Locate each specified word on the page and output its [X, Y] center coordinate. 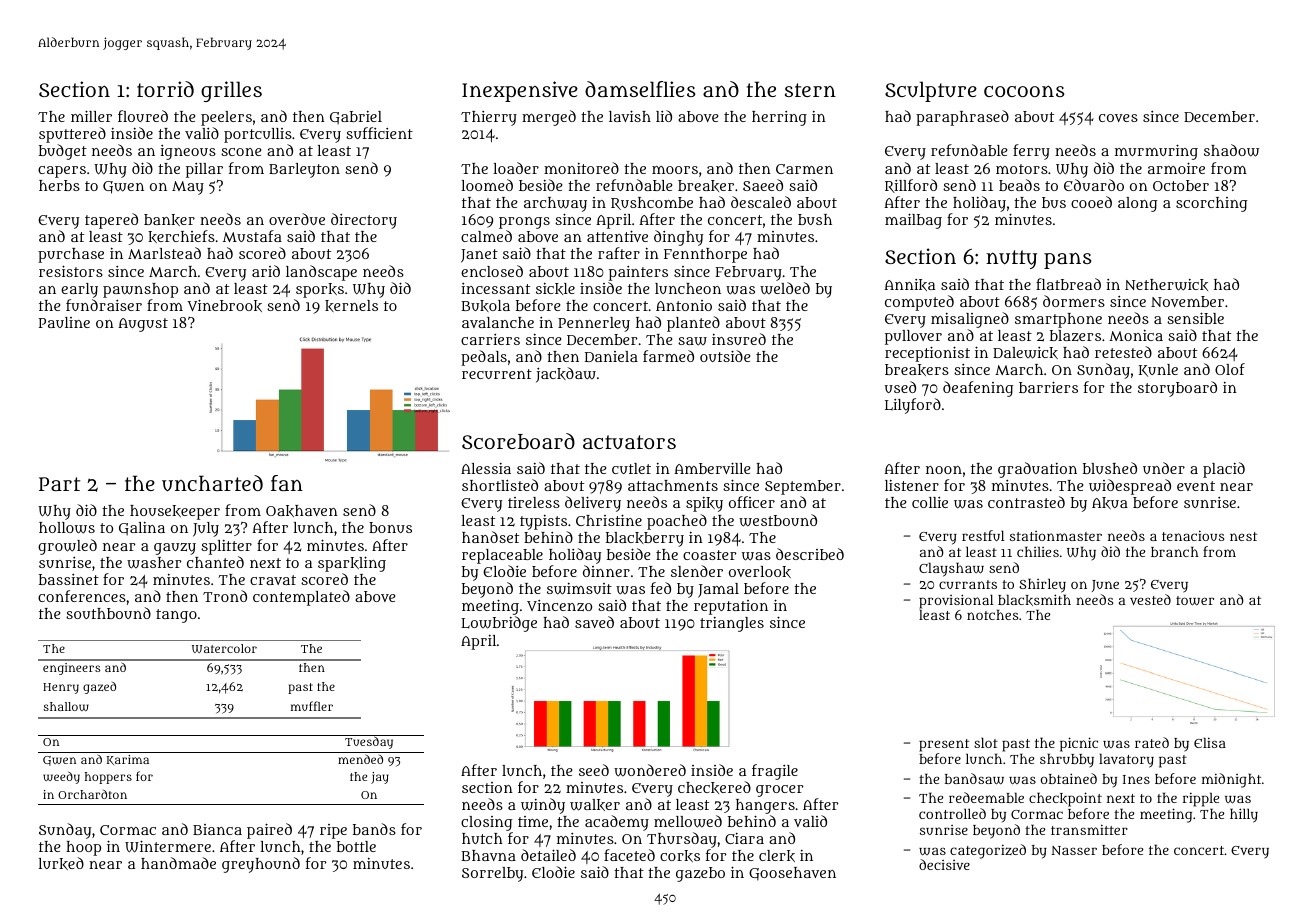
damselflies [640, 89]
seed [594, 770]
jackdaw [566, 375]
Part [59, 484]
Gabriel [356, 118]
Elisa [1210, 742]
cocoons [1024, 91]
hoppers [108, 778]
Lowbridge [499, 624]
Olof [1230, 369]
